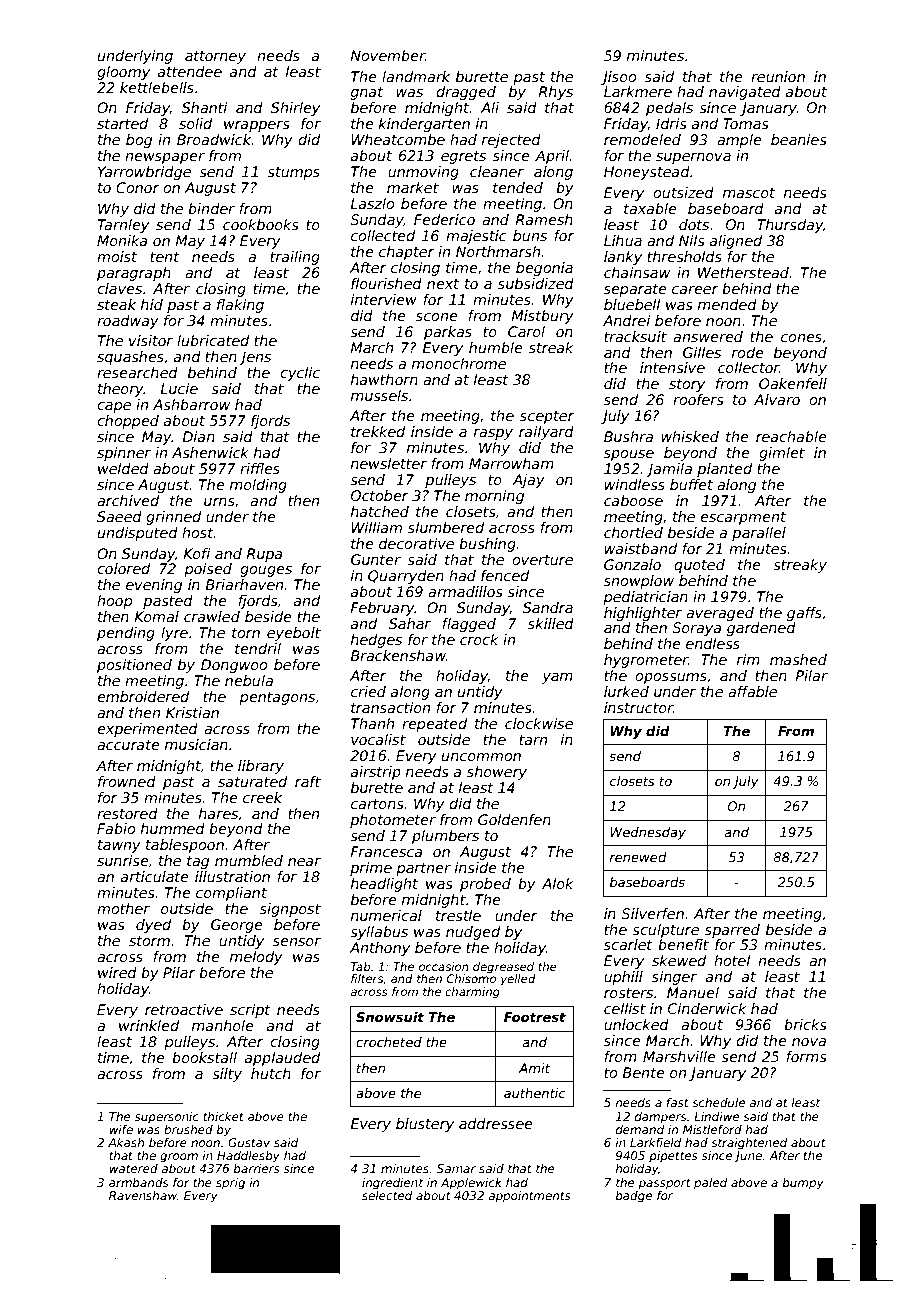 The image size is (924, 1308). Describe the element at coordinates (195, 123) in the document. I see `solid` at that location.
